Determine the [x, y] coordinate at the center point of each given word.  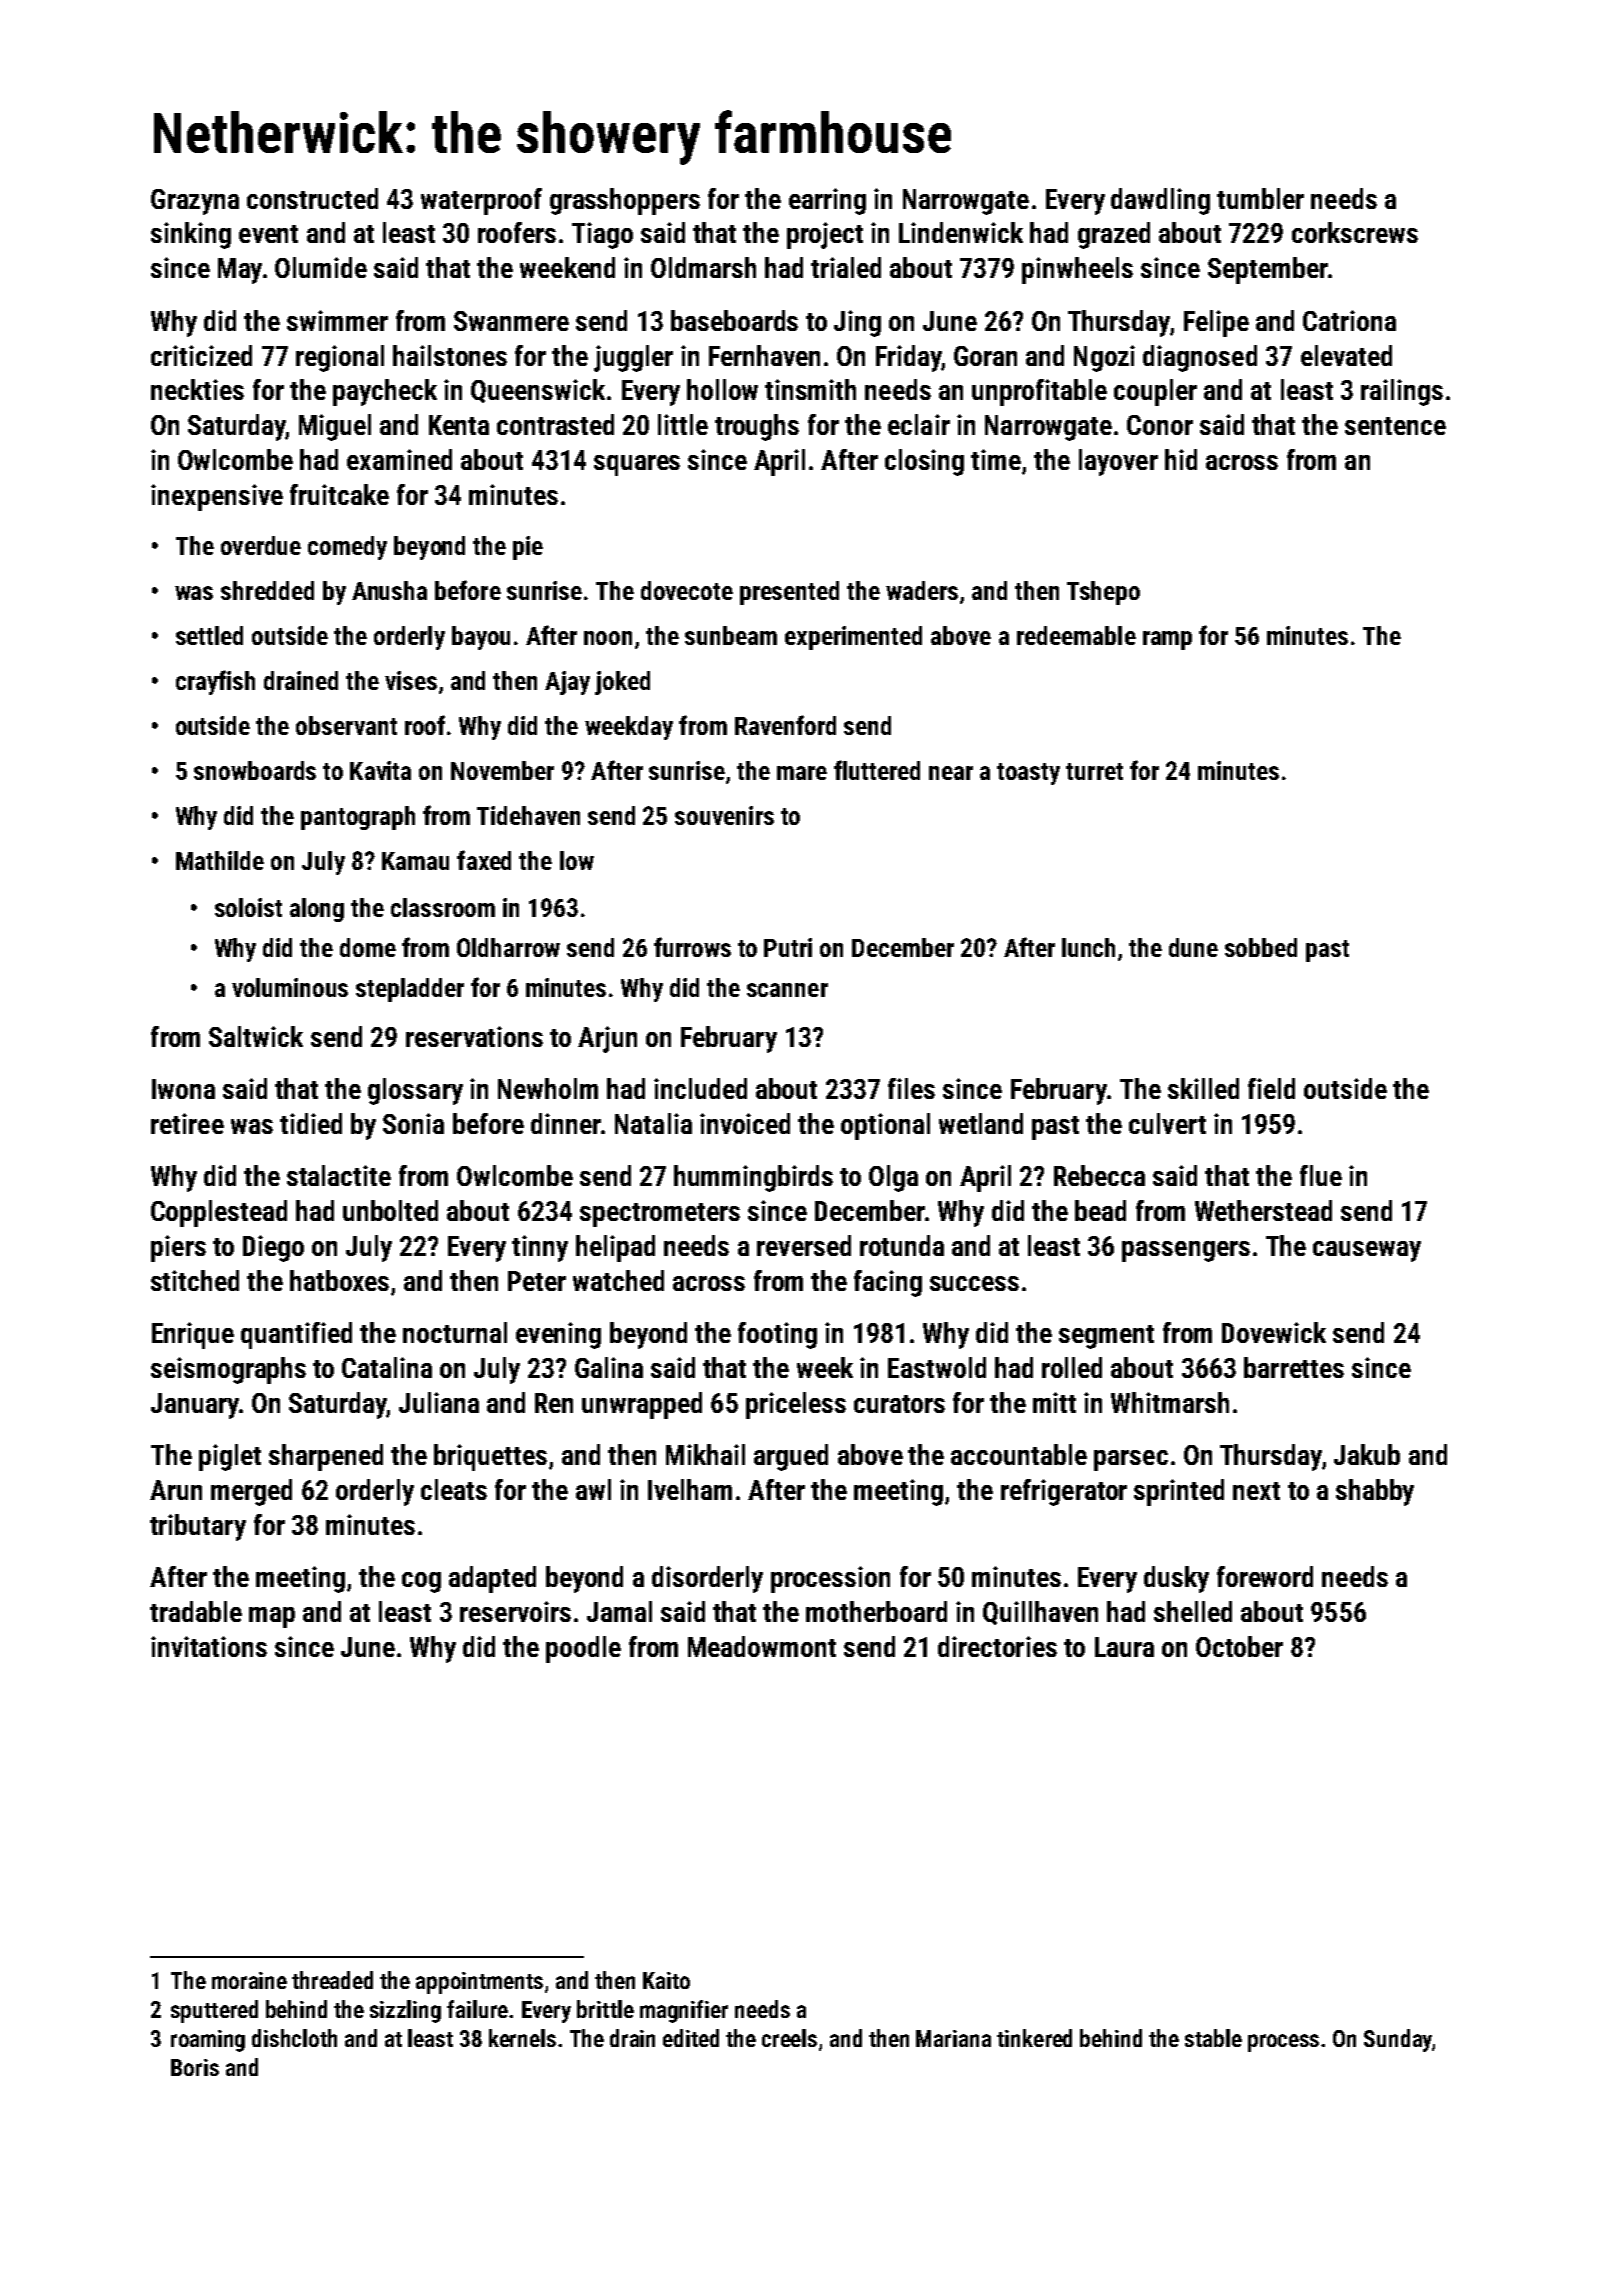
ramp [1167, 640]
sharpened [326, 1457]
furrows [692, 947]
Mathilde [220, 860]
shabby [1375, 1492]
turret [1094, 771]
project [825, 235]
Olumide [321, 267]
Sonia [413, 1123]
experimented [853, 638]
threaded [332, 1980]
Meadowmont [762, 1646]
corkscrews [1355, 232]
